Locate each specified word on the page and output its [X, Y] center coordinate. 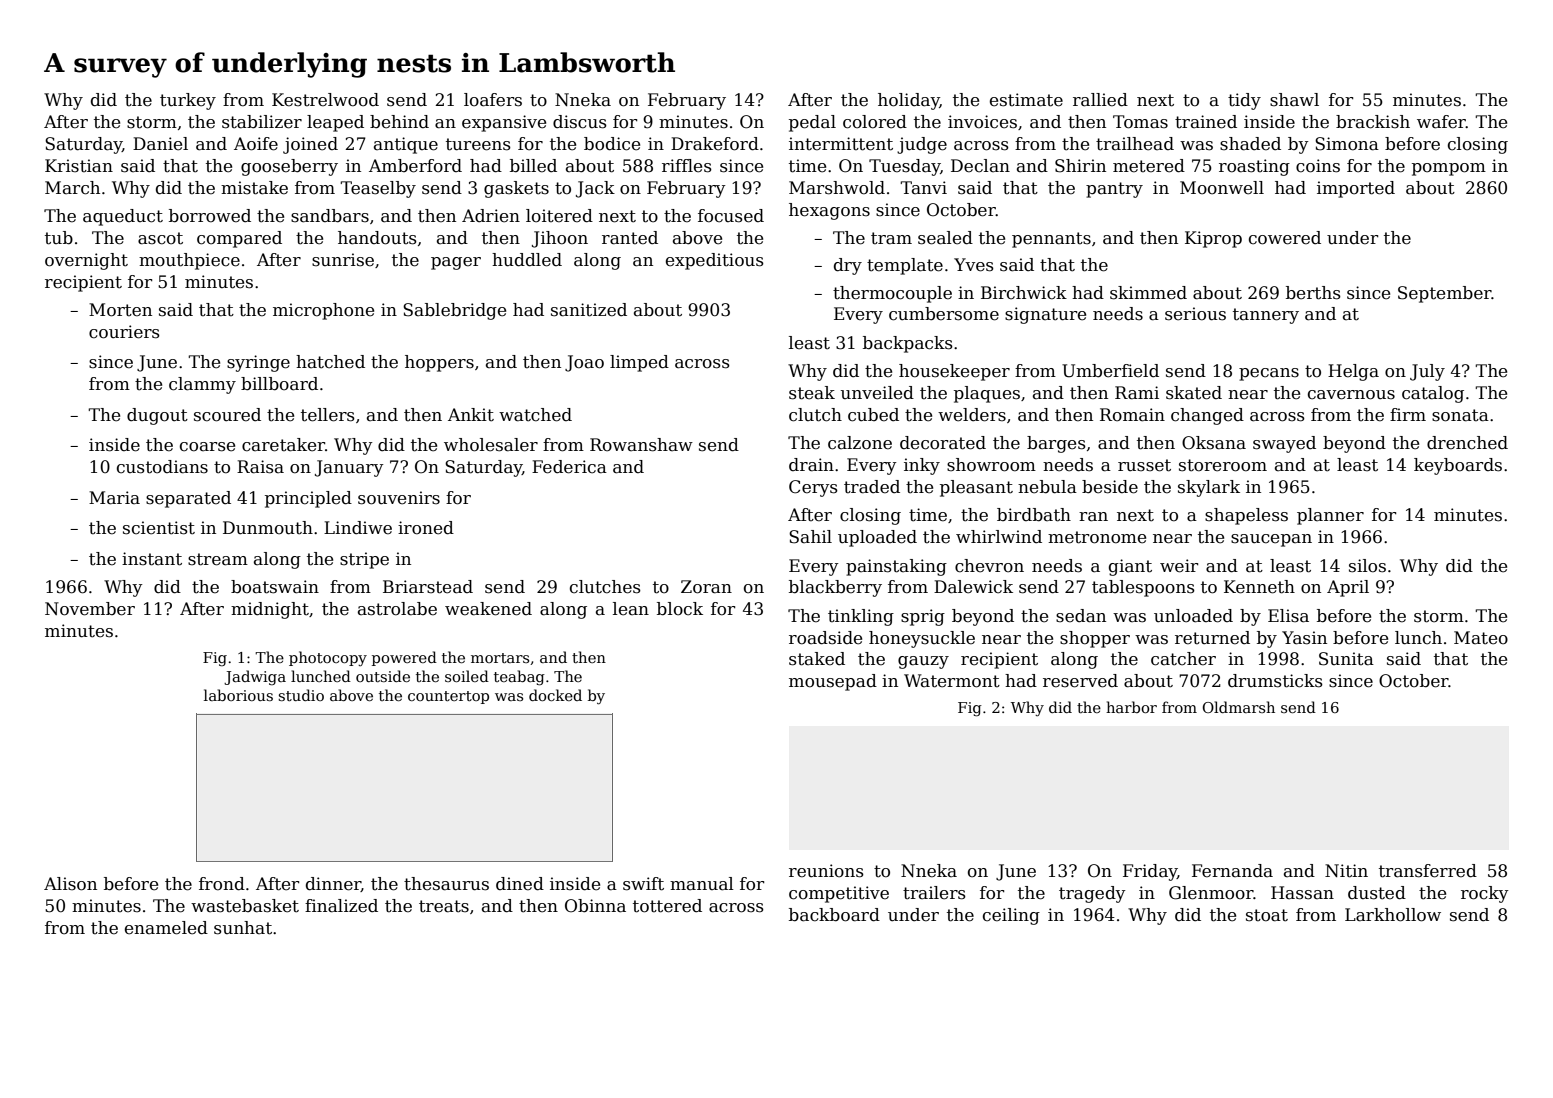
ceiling [1011, 916]
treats [444, 906]
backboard [834, 915]
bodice [612, 144]
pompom [1449, 169]
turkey [188, 101]
